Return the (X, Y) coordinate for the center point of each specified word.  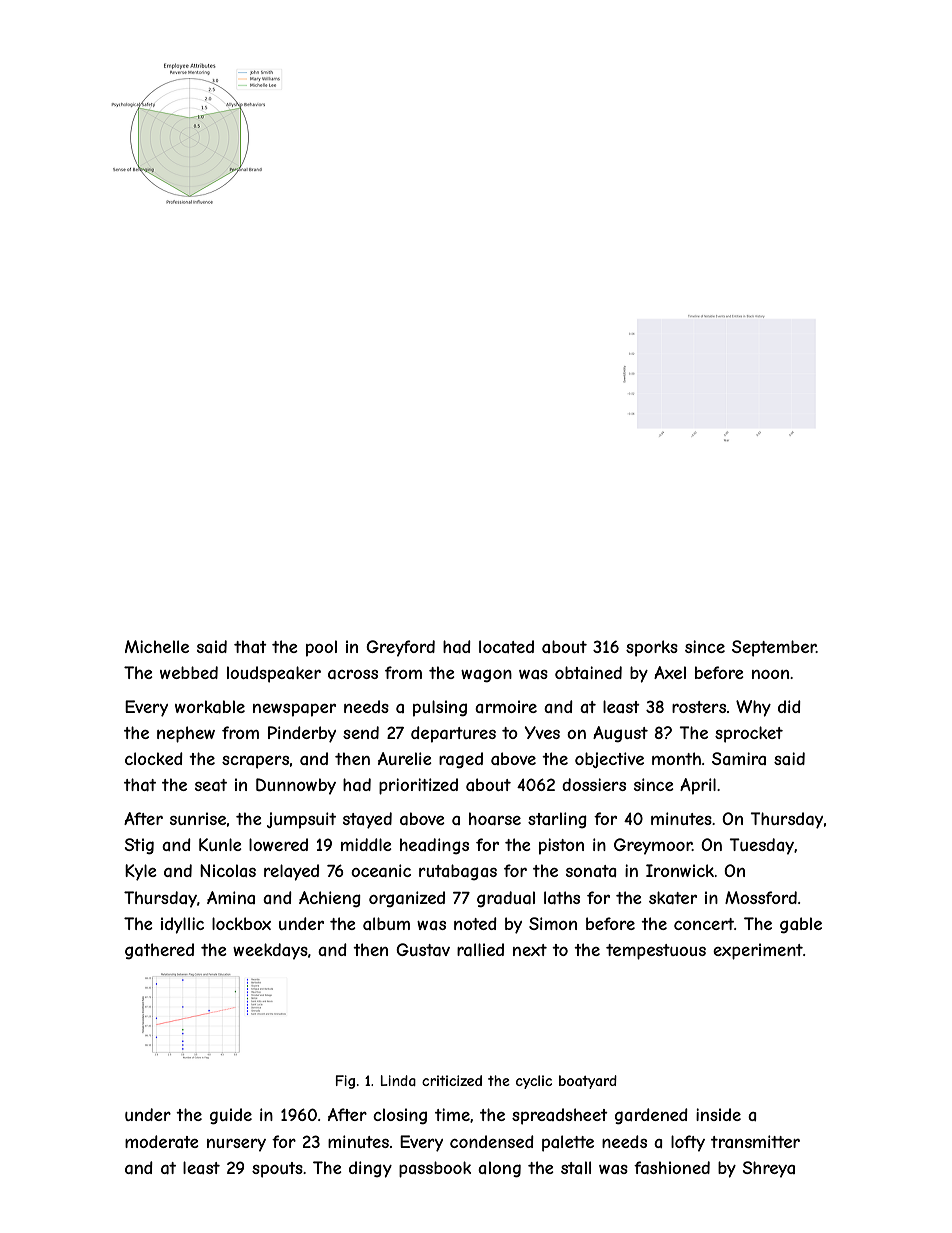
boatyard (588, 1082)
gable (801, 925)
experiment (758, 951)
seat (211, 785)
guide (231, 1116)
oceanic (381, 870)
